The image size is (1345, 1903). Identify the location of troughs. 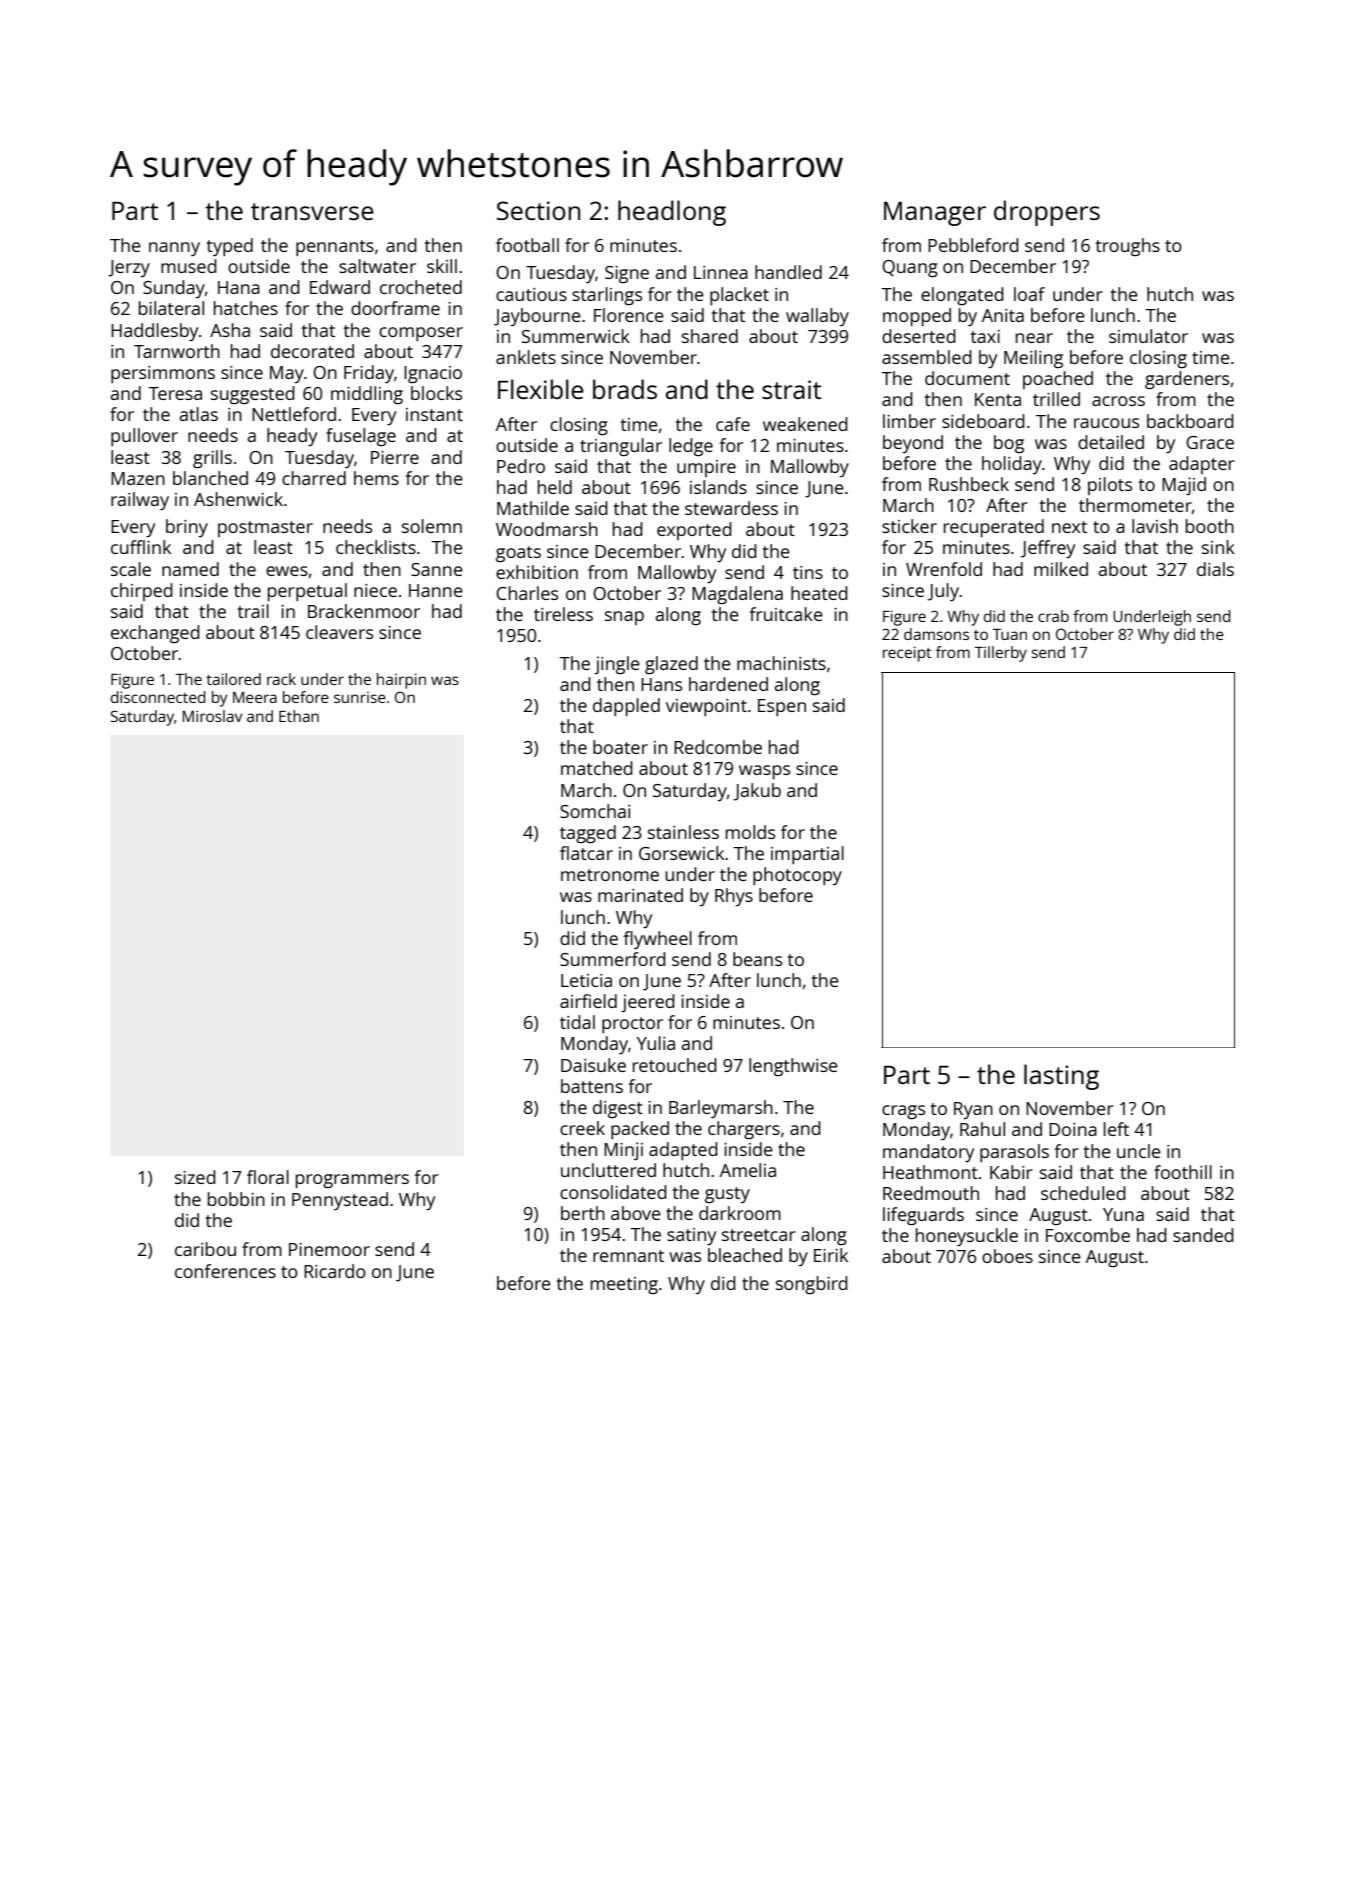
(1127, 247).
